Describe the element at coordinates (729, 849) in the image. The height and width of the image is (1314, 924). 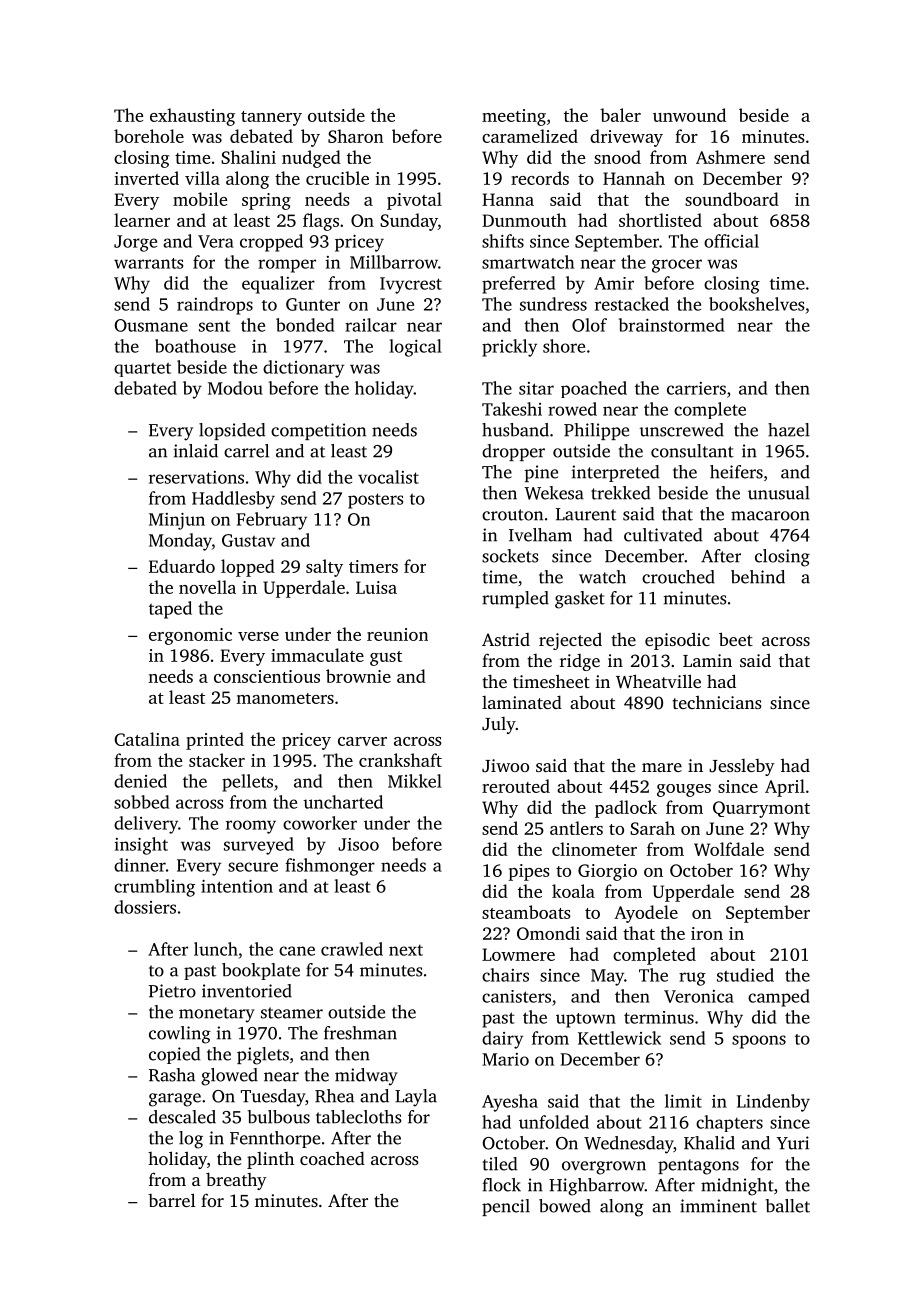
I see `Wolfdale` at that location.
